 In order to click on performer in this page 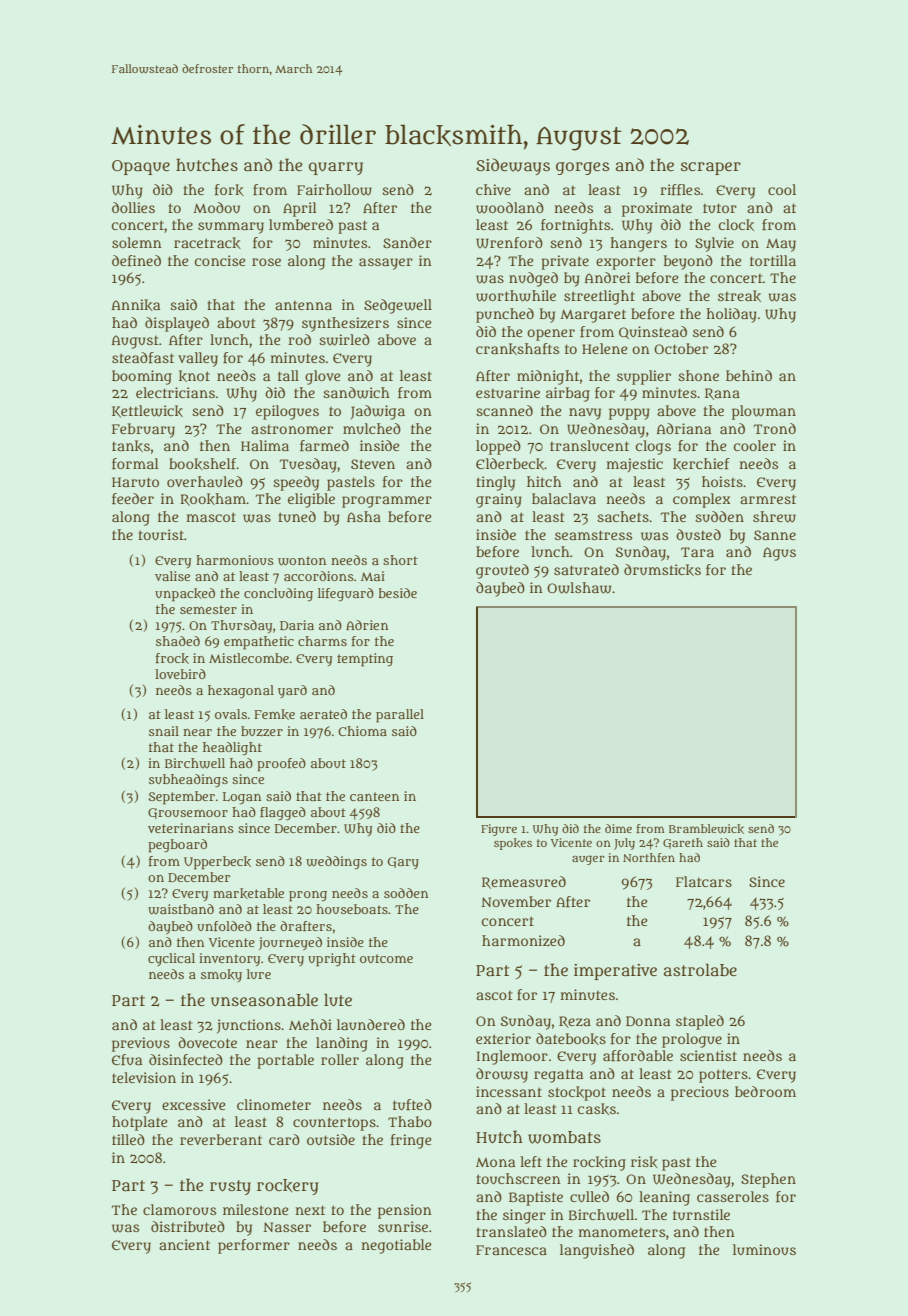, I will do `click(254, 1246)`.
